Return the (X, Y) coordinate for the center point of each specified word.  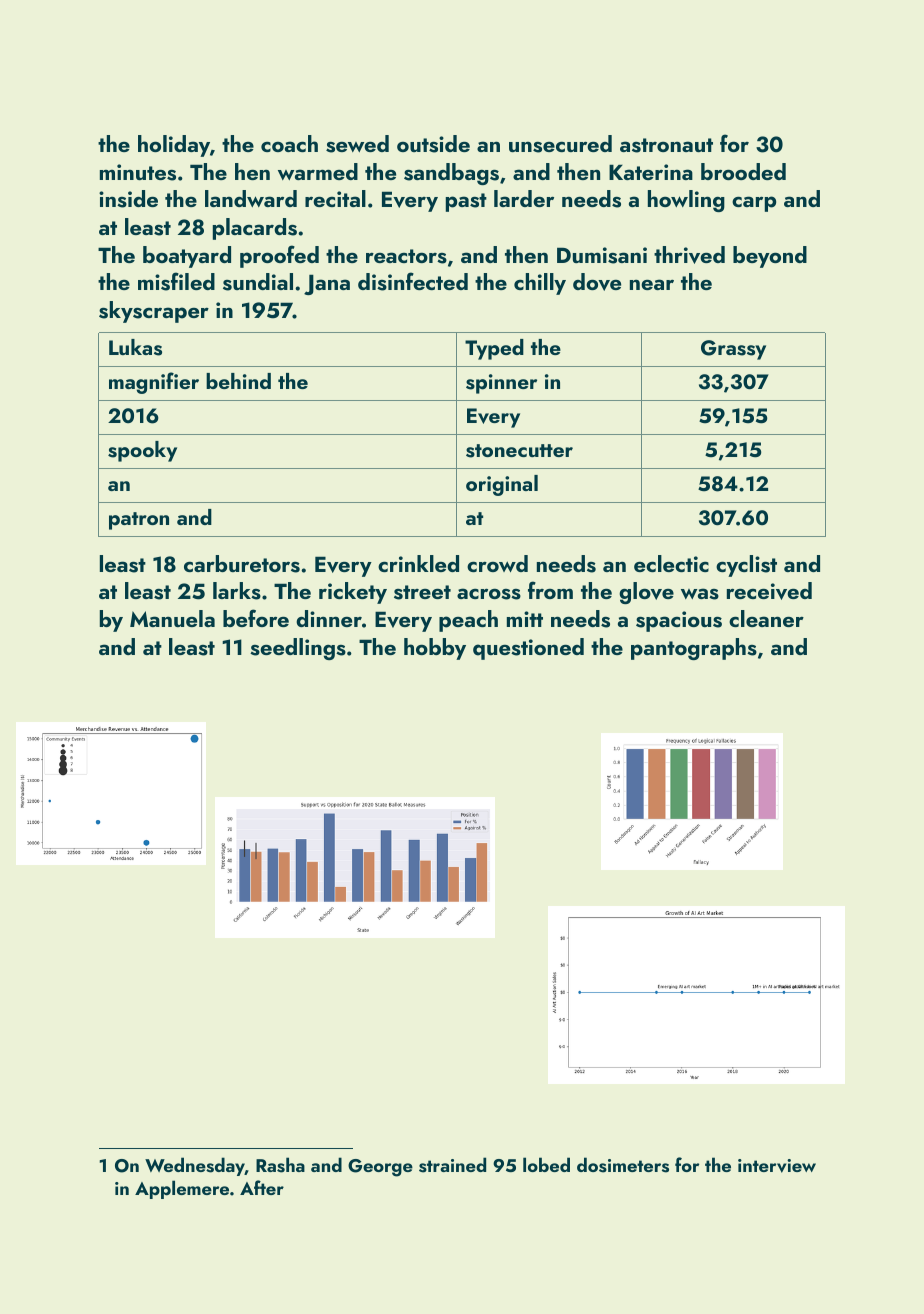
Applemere (182, 1189)
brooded (743, 171)
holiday (174, 146)
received (769, 591)
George (380, 1168)
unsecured (560, 144)
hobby (435, 649)
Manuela (172, 618)
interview (777, 1166)
